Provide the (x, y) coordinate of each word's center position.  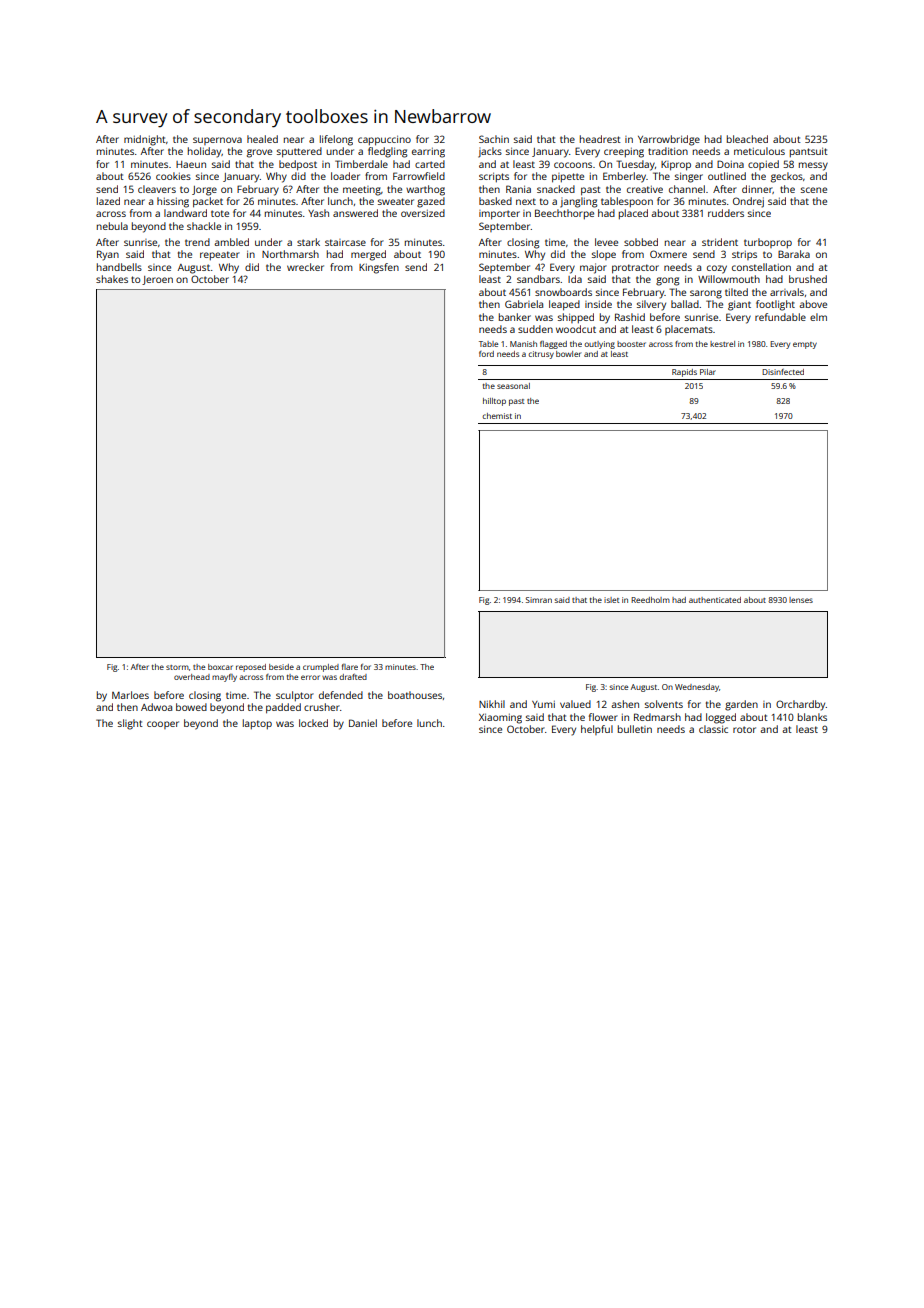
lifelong (336, 140)
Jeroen (157, 280)
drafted (353, 677)
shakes (112, 279)
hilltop (494, 402)
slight (130, 724)
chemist (497, 416)
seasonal (513, 386)
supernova (217, 141)
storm (177, 667)
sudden (535, 329)
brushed (808, 279)
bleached (747, 139)
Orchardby (801, 705)
